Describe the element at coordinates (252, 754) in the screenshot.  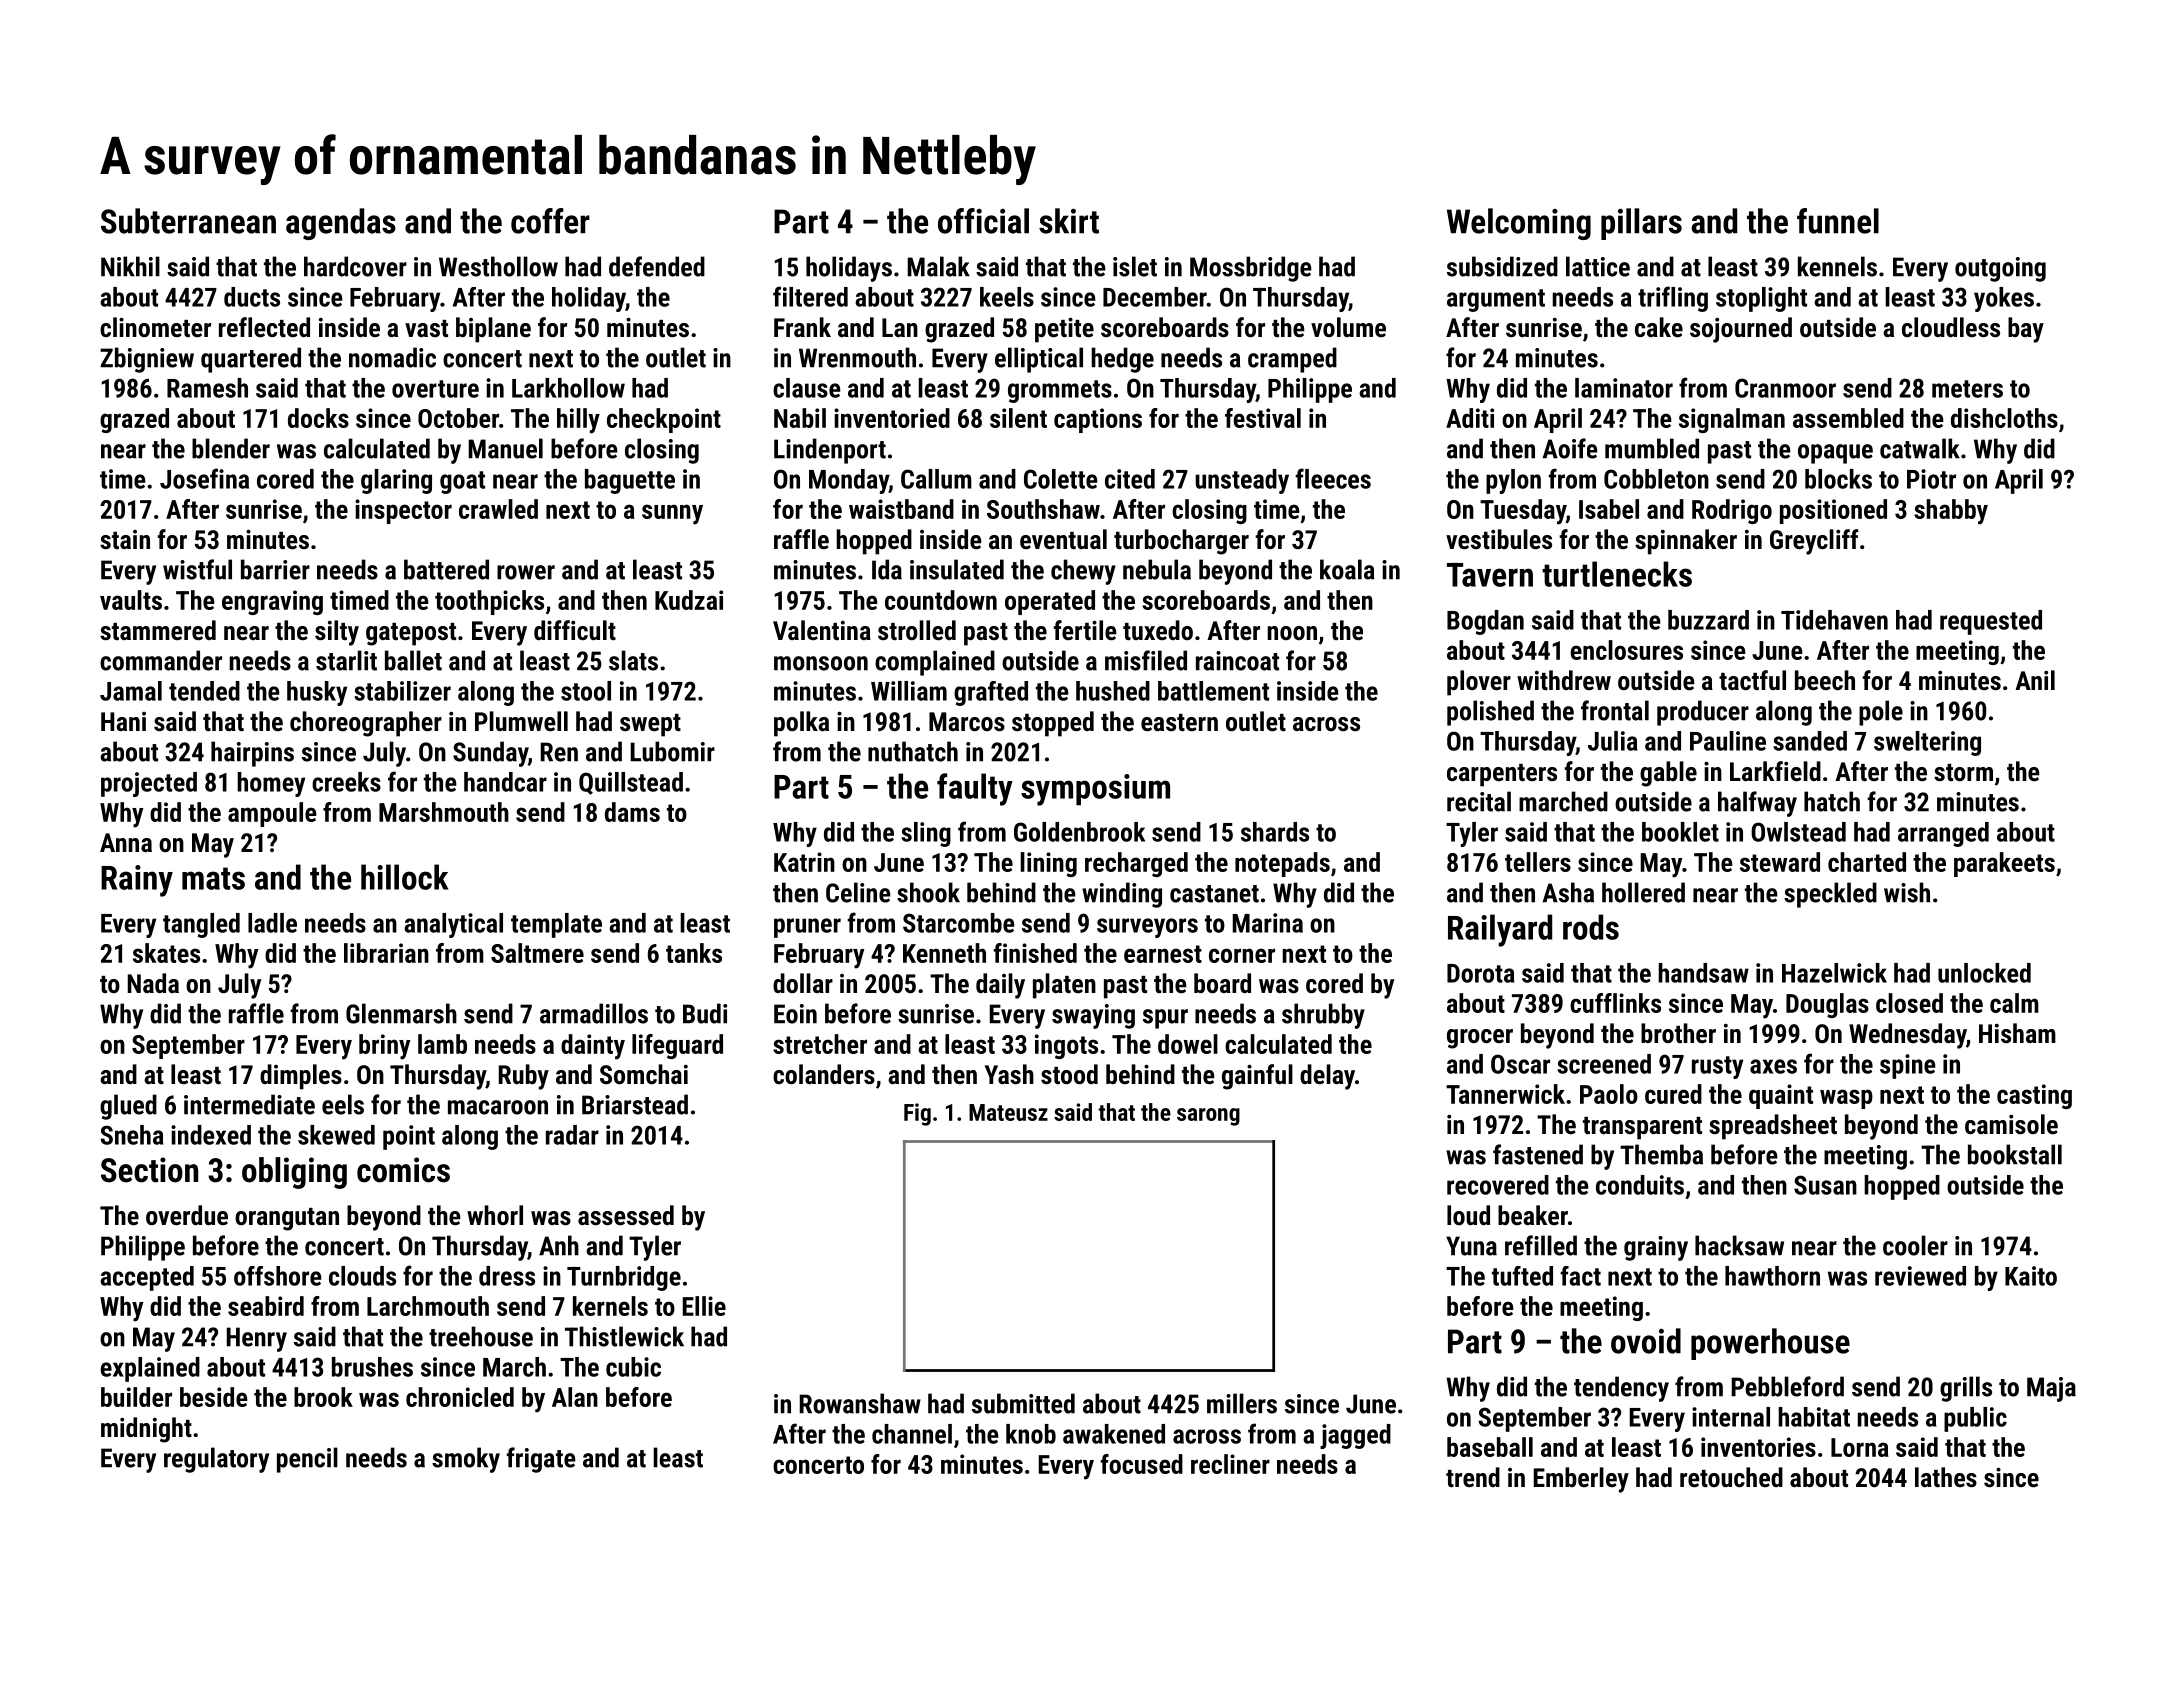
I see `hairpins` at that location.
